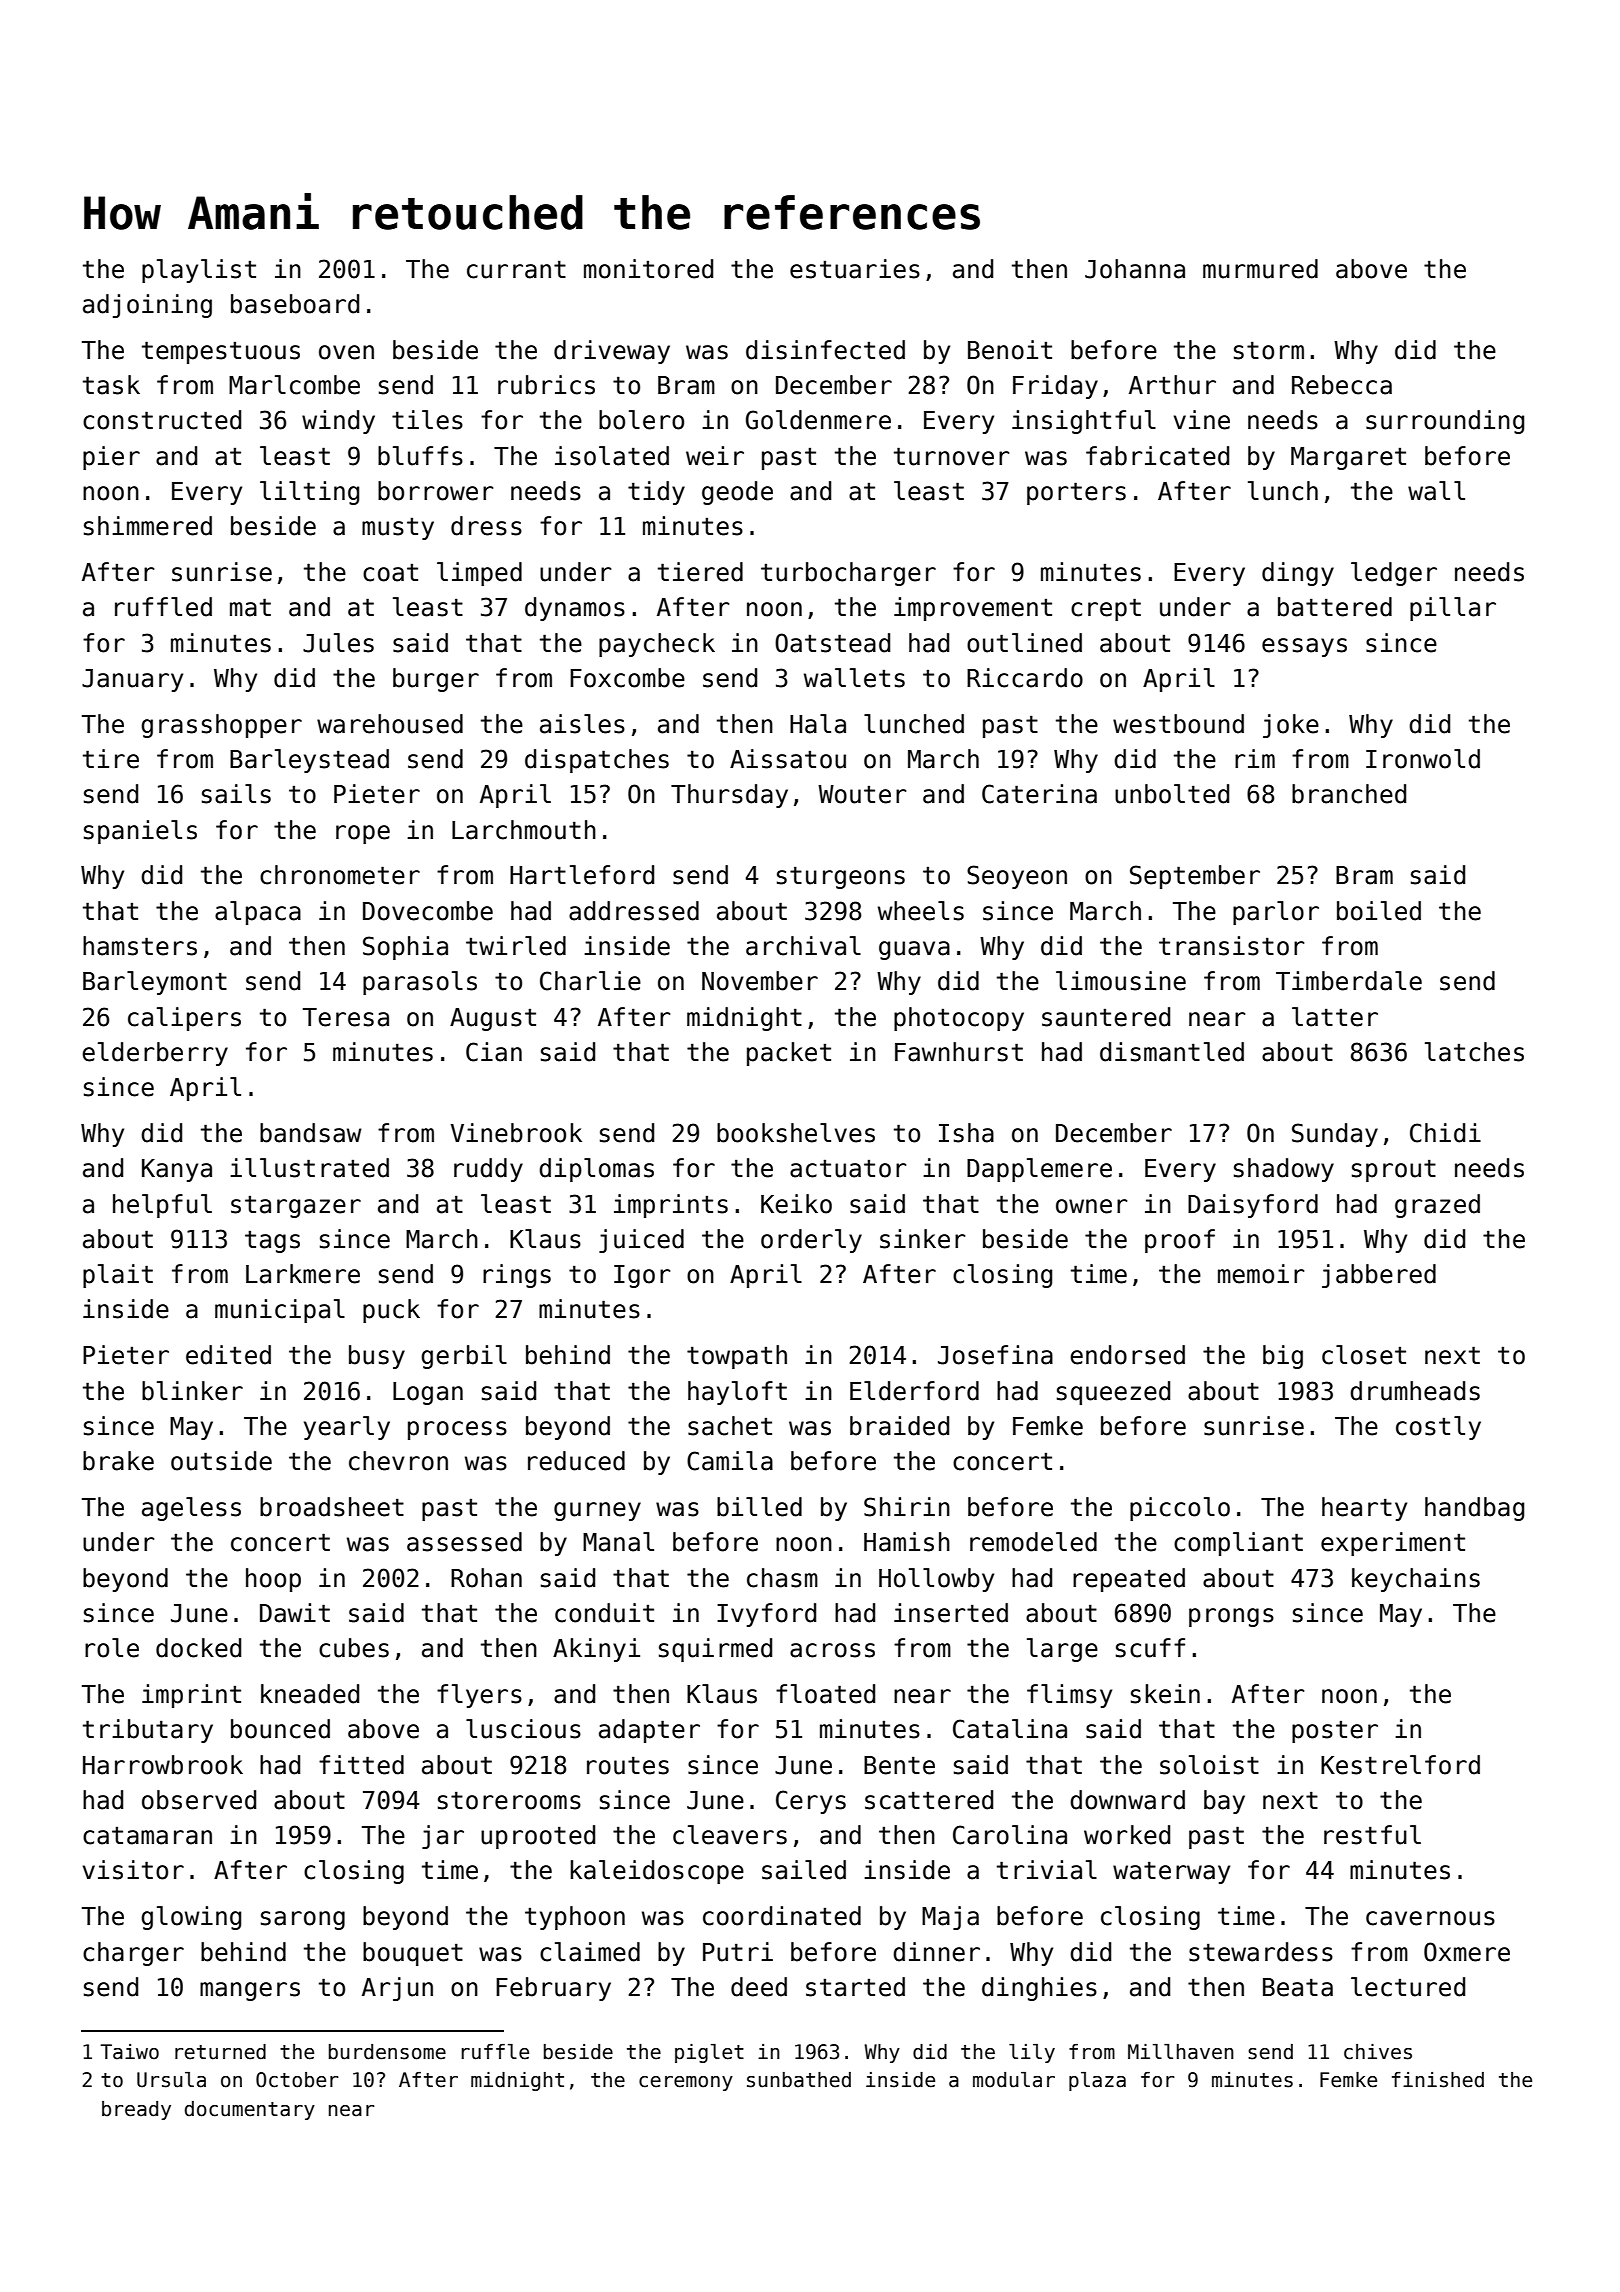 Image resolution: width=1620 pixels, height=2292 pixels. What do you see at coordinates (280, 1311) in the document?
I see `municipal` at bounding box center [280, 1311].
